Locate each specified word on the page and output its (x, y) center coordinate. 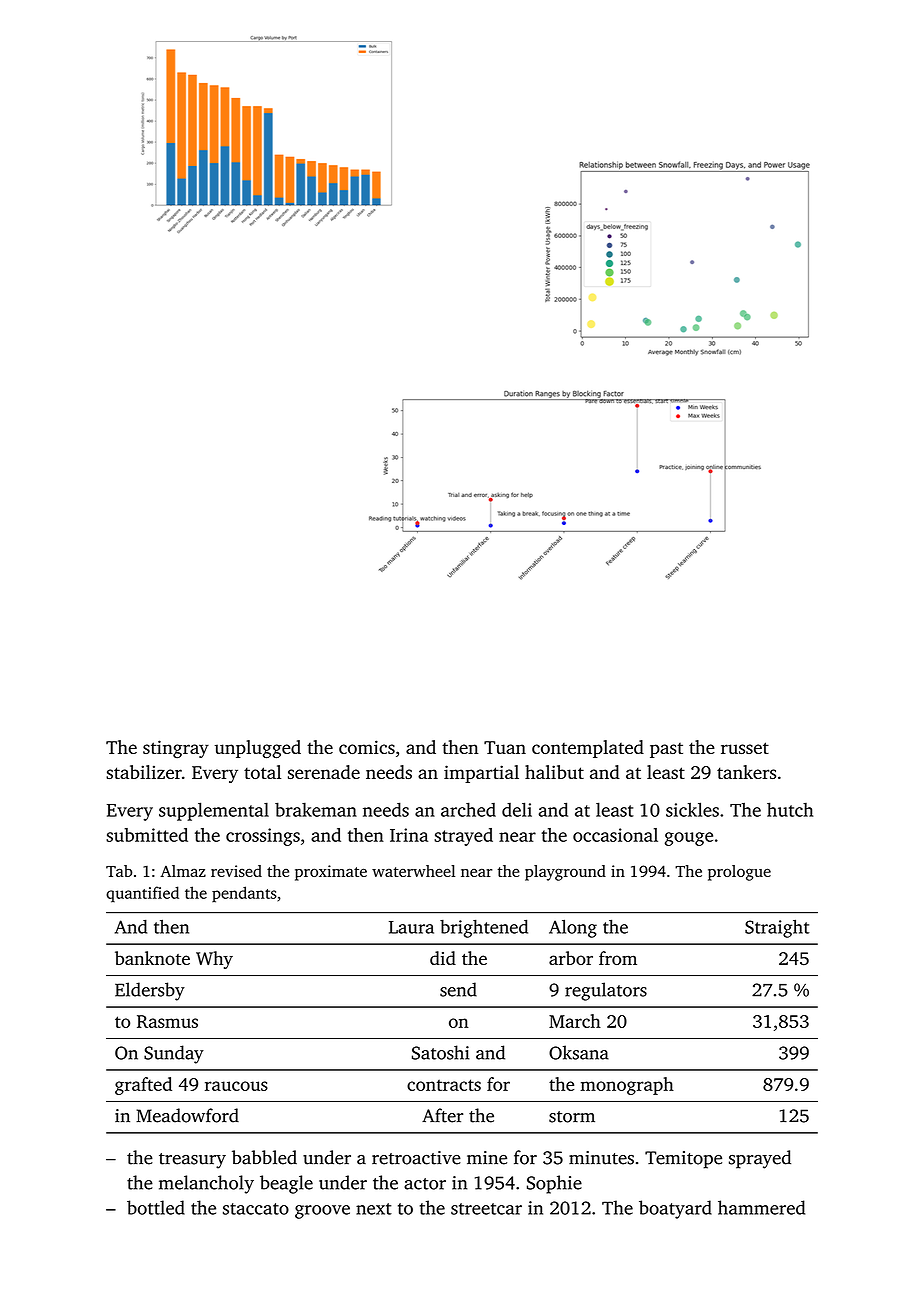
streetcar (486, 1209)
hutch (790, 809)
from (618, 958)
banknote (152, 958)
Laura (411, 927)
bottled (156, 1207)
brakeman (316, 809)
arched (468, 809)
